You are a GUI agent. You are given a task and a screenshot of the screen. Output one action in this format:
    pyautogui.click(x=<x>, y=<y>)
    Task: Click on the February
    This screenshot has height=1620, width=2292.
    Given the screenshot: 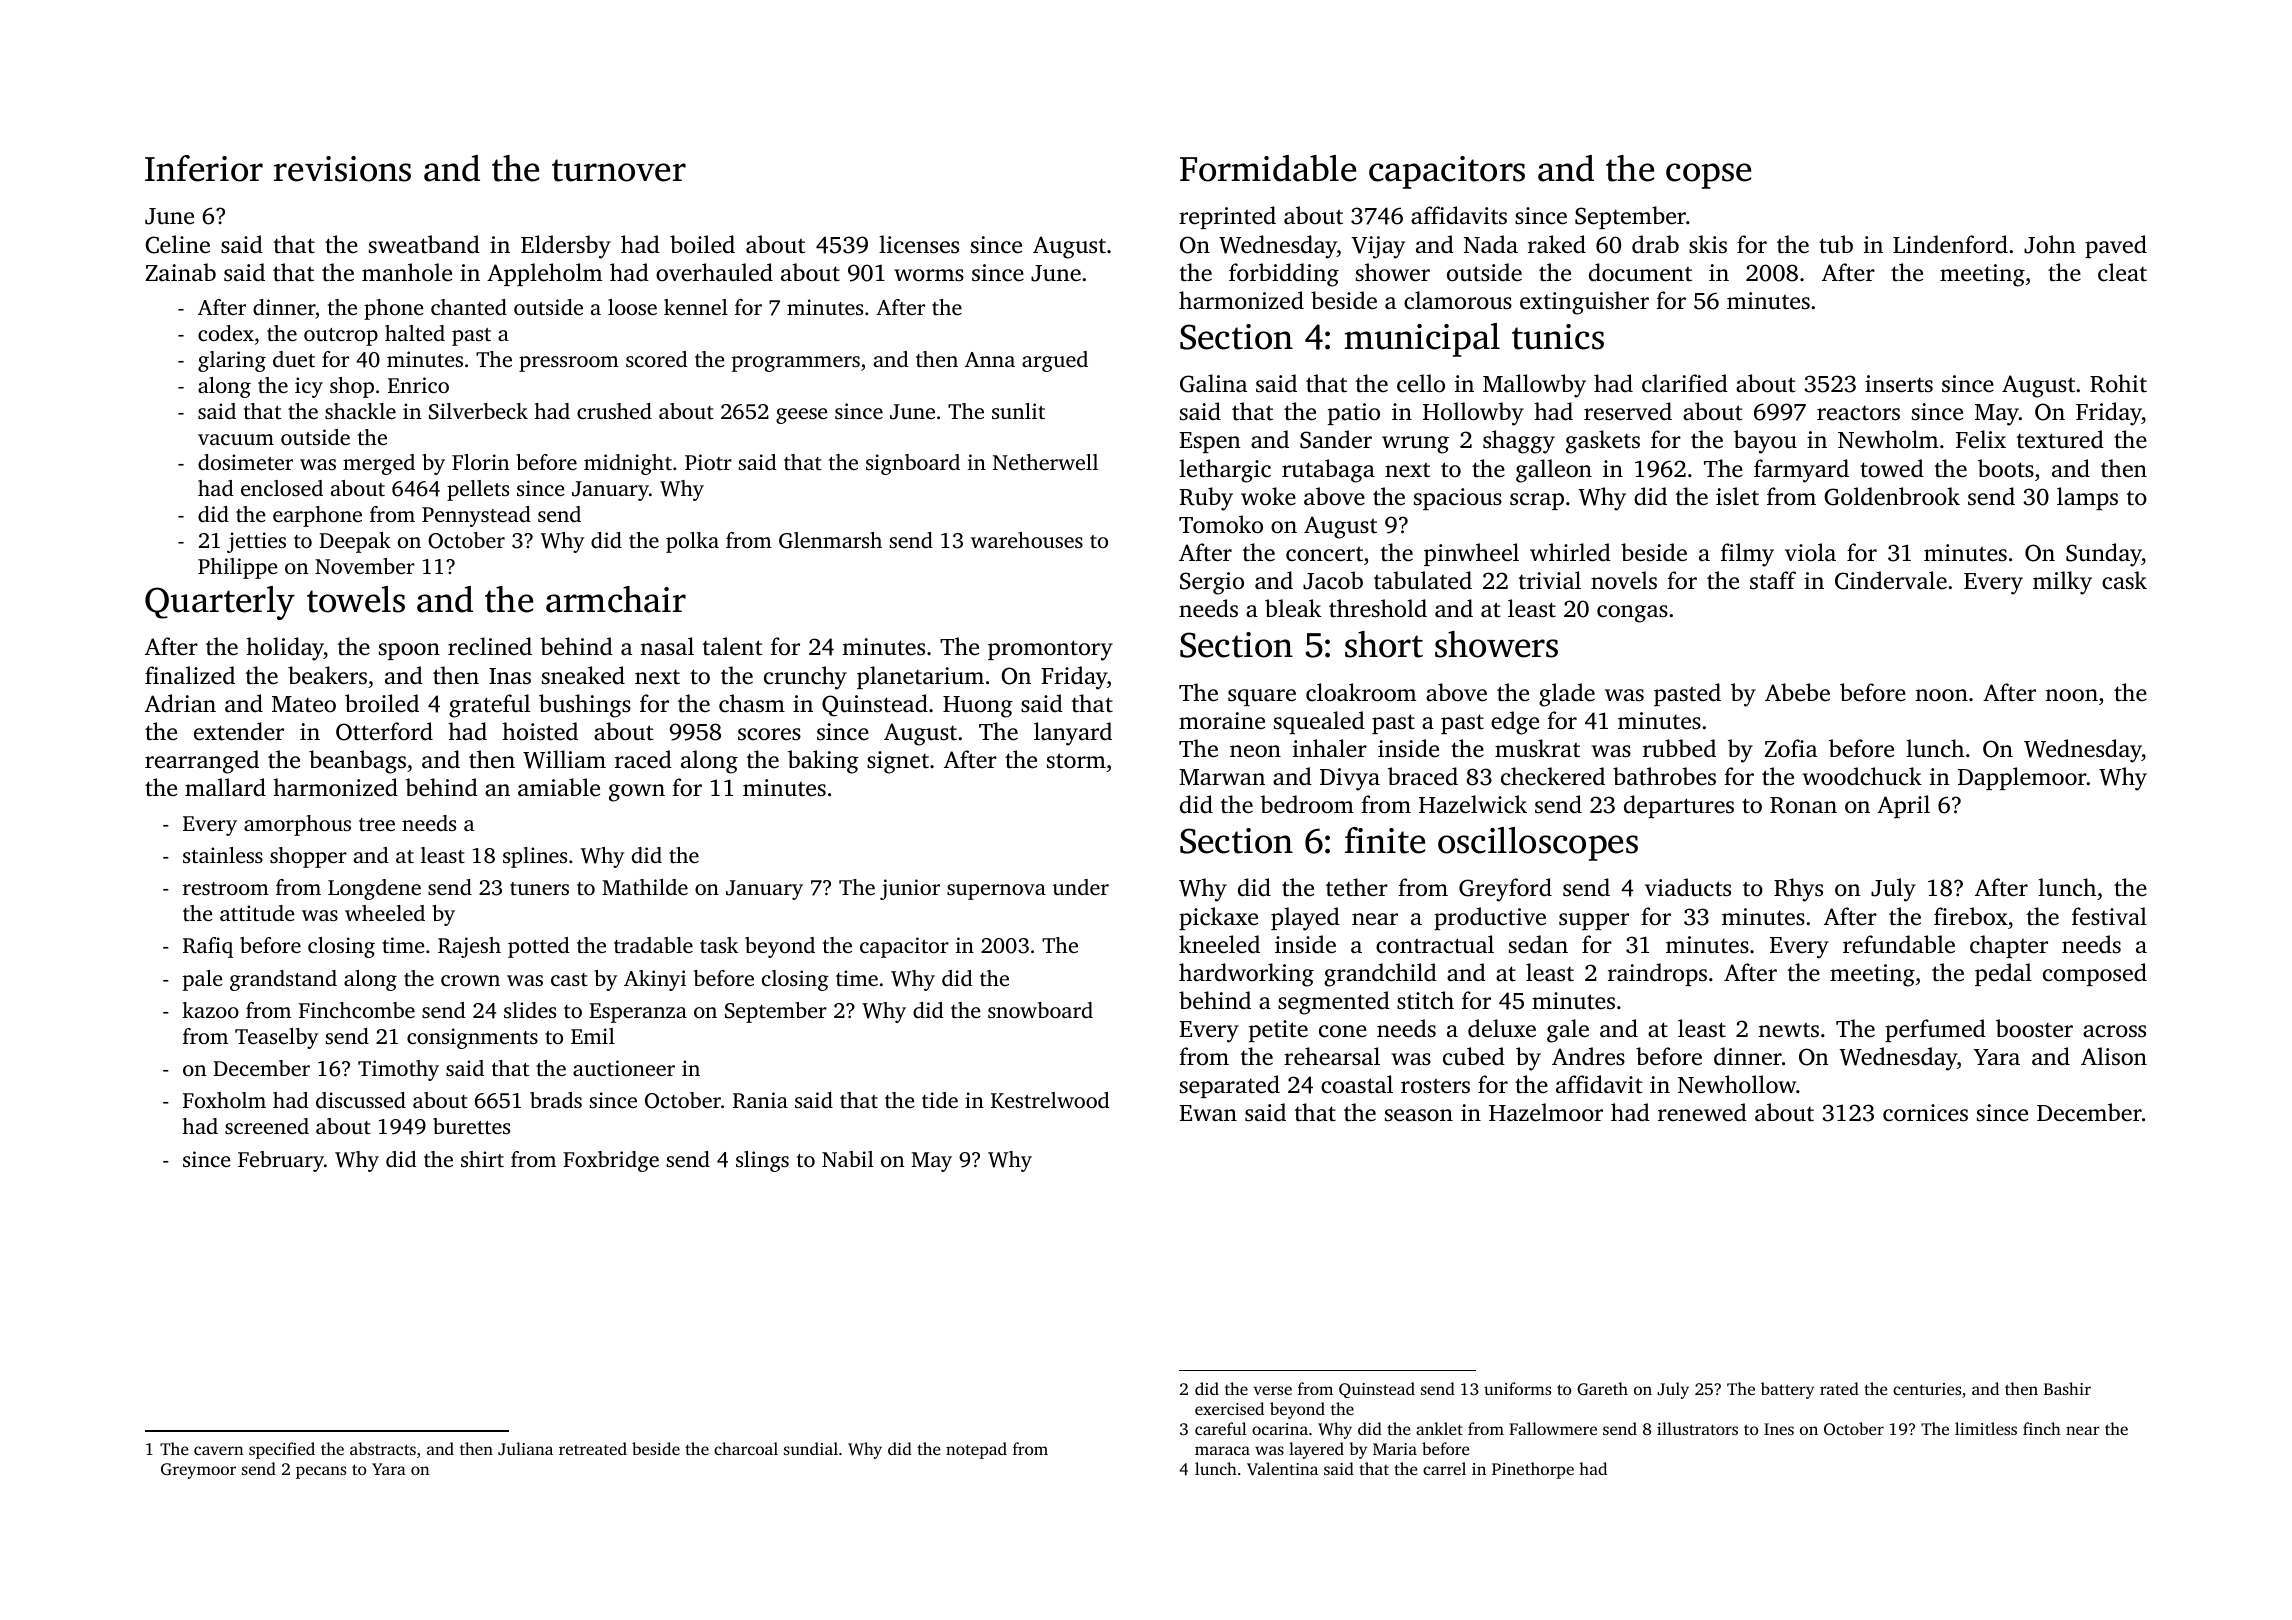 What is the action you would take?
    pyautogui.click(x=281, y=1161)
